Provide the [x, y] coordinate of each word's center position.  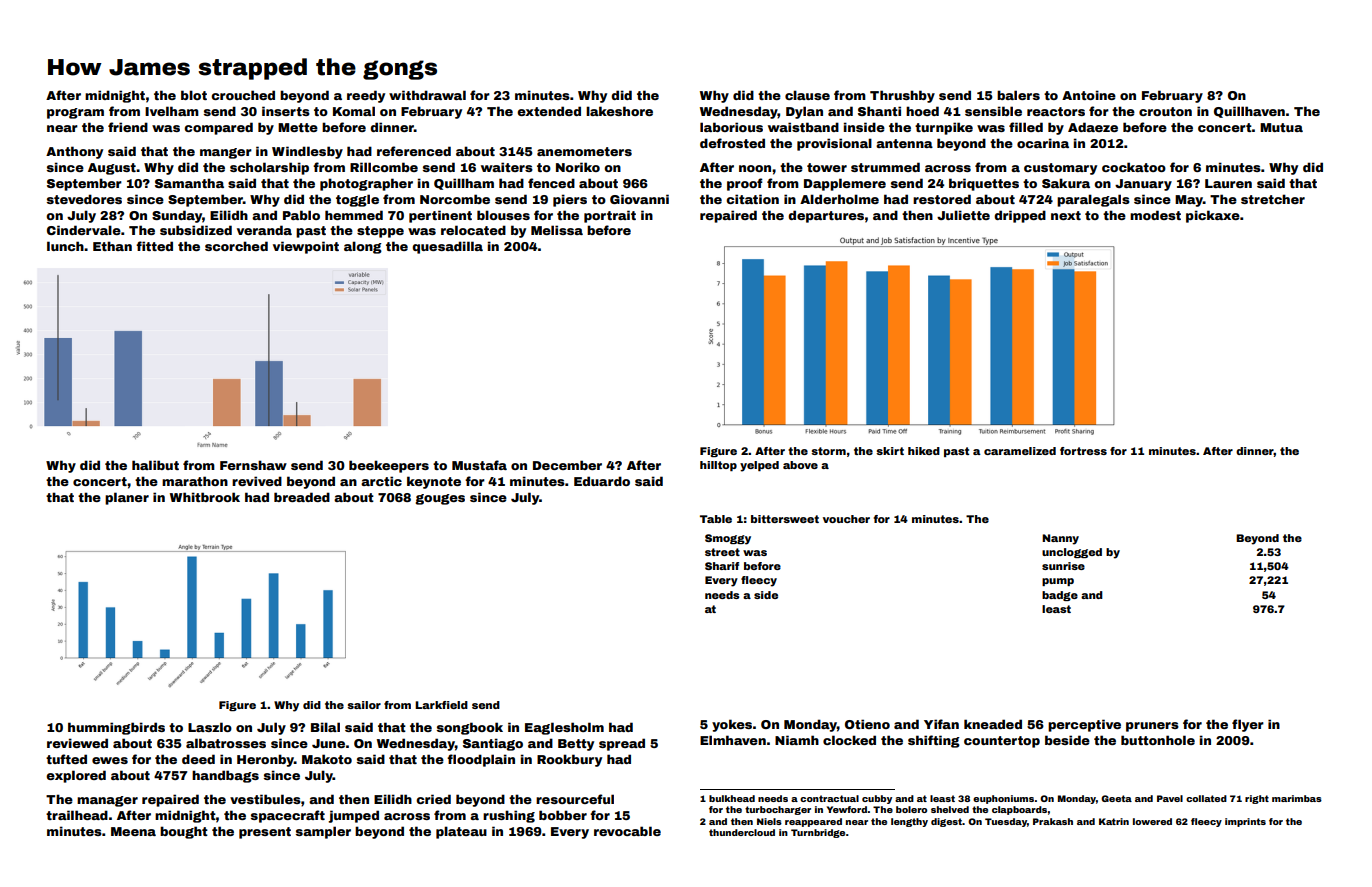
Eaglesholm [564, 728]
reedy [366, 96]
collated [1206, 798]
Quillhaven [1249, 112]
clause [807, 95]
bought [184, 832]
